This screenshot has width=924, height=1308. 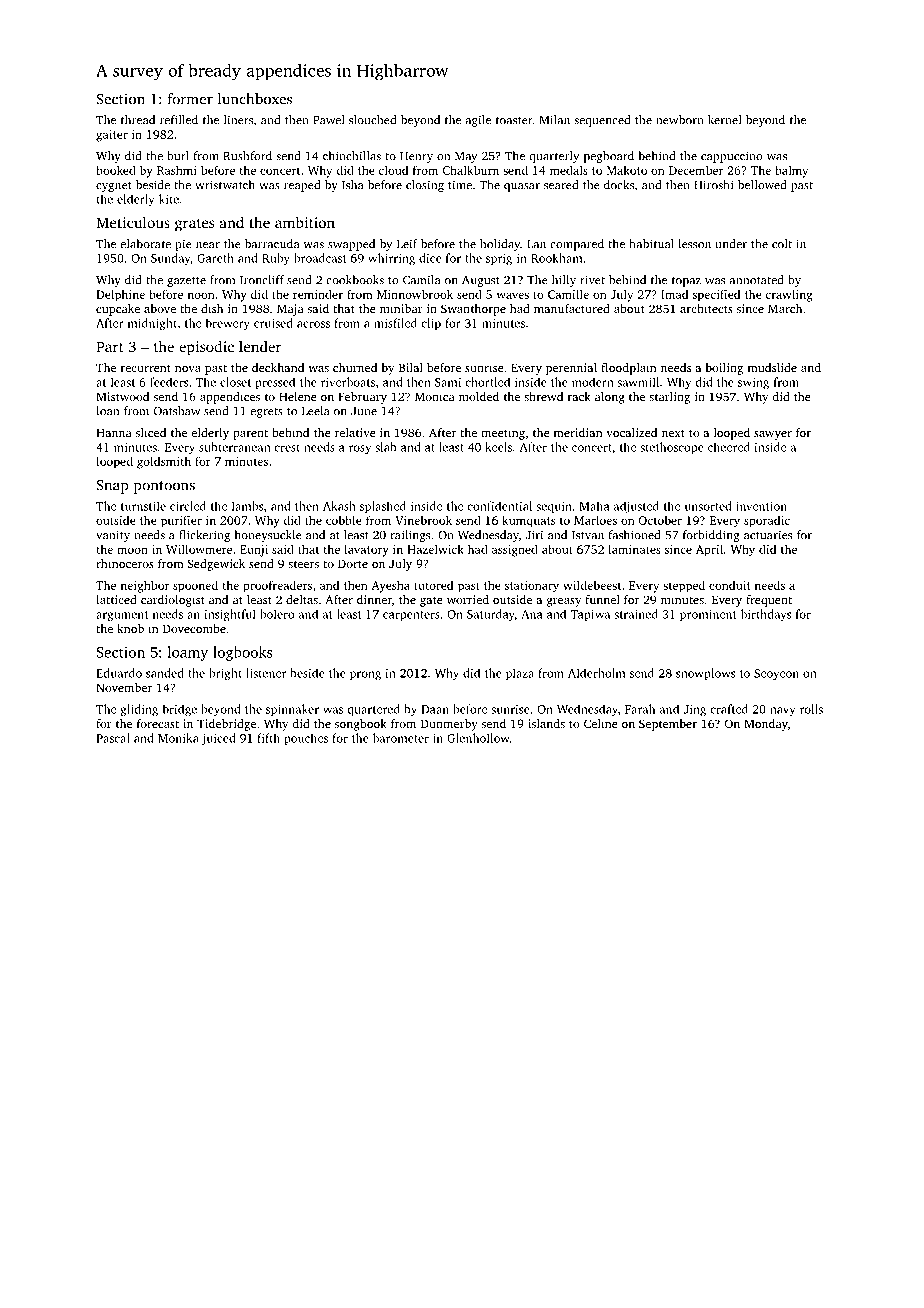 I want to click on kite, so click(x=169, y=199).
